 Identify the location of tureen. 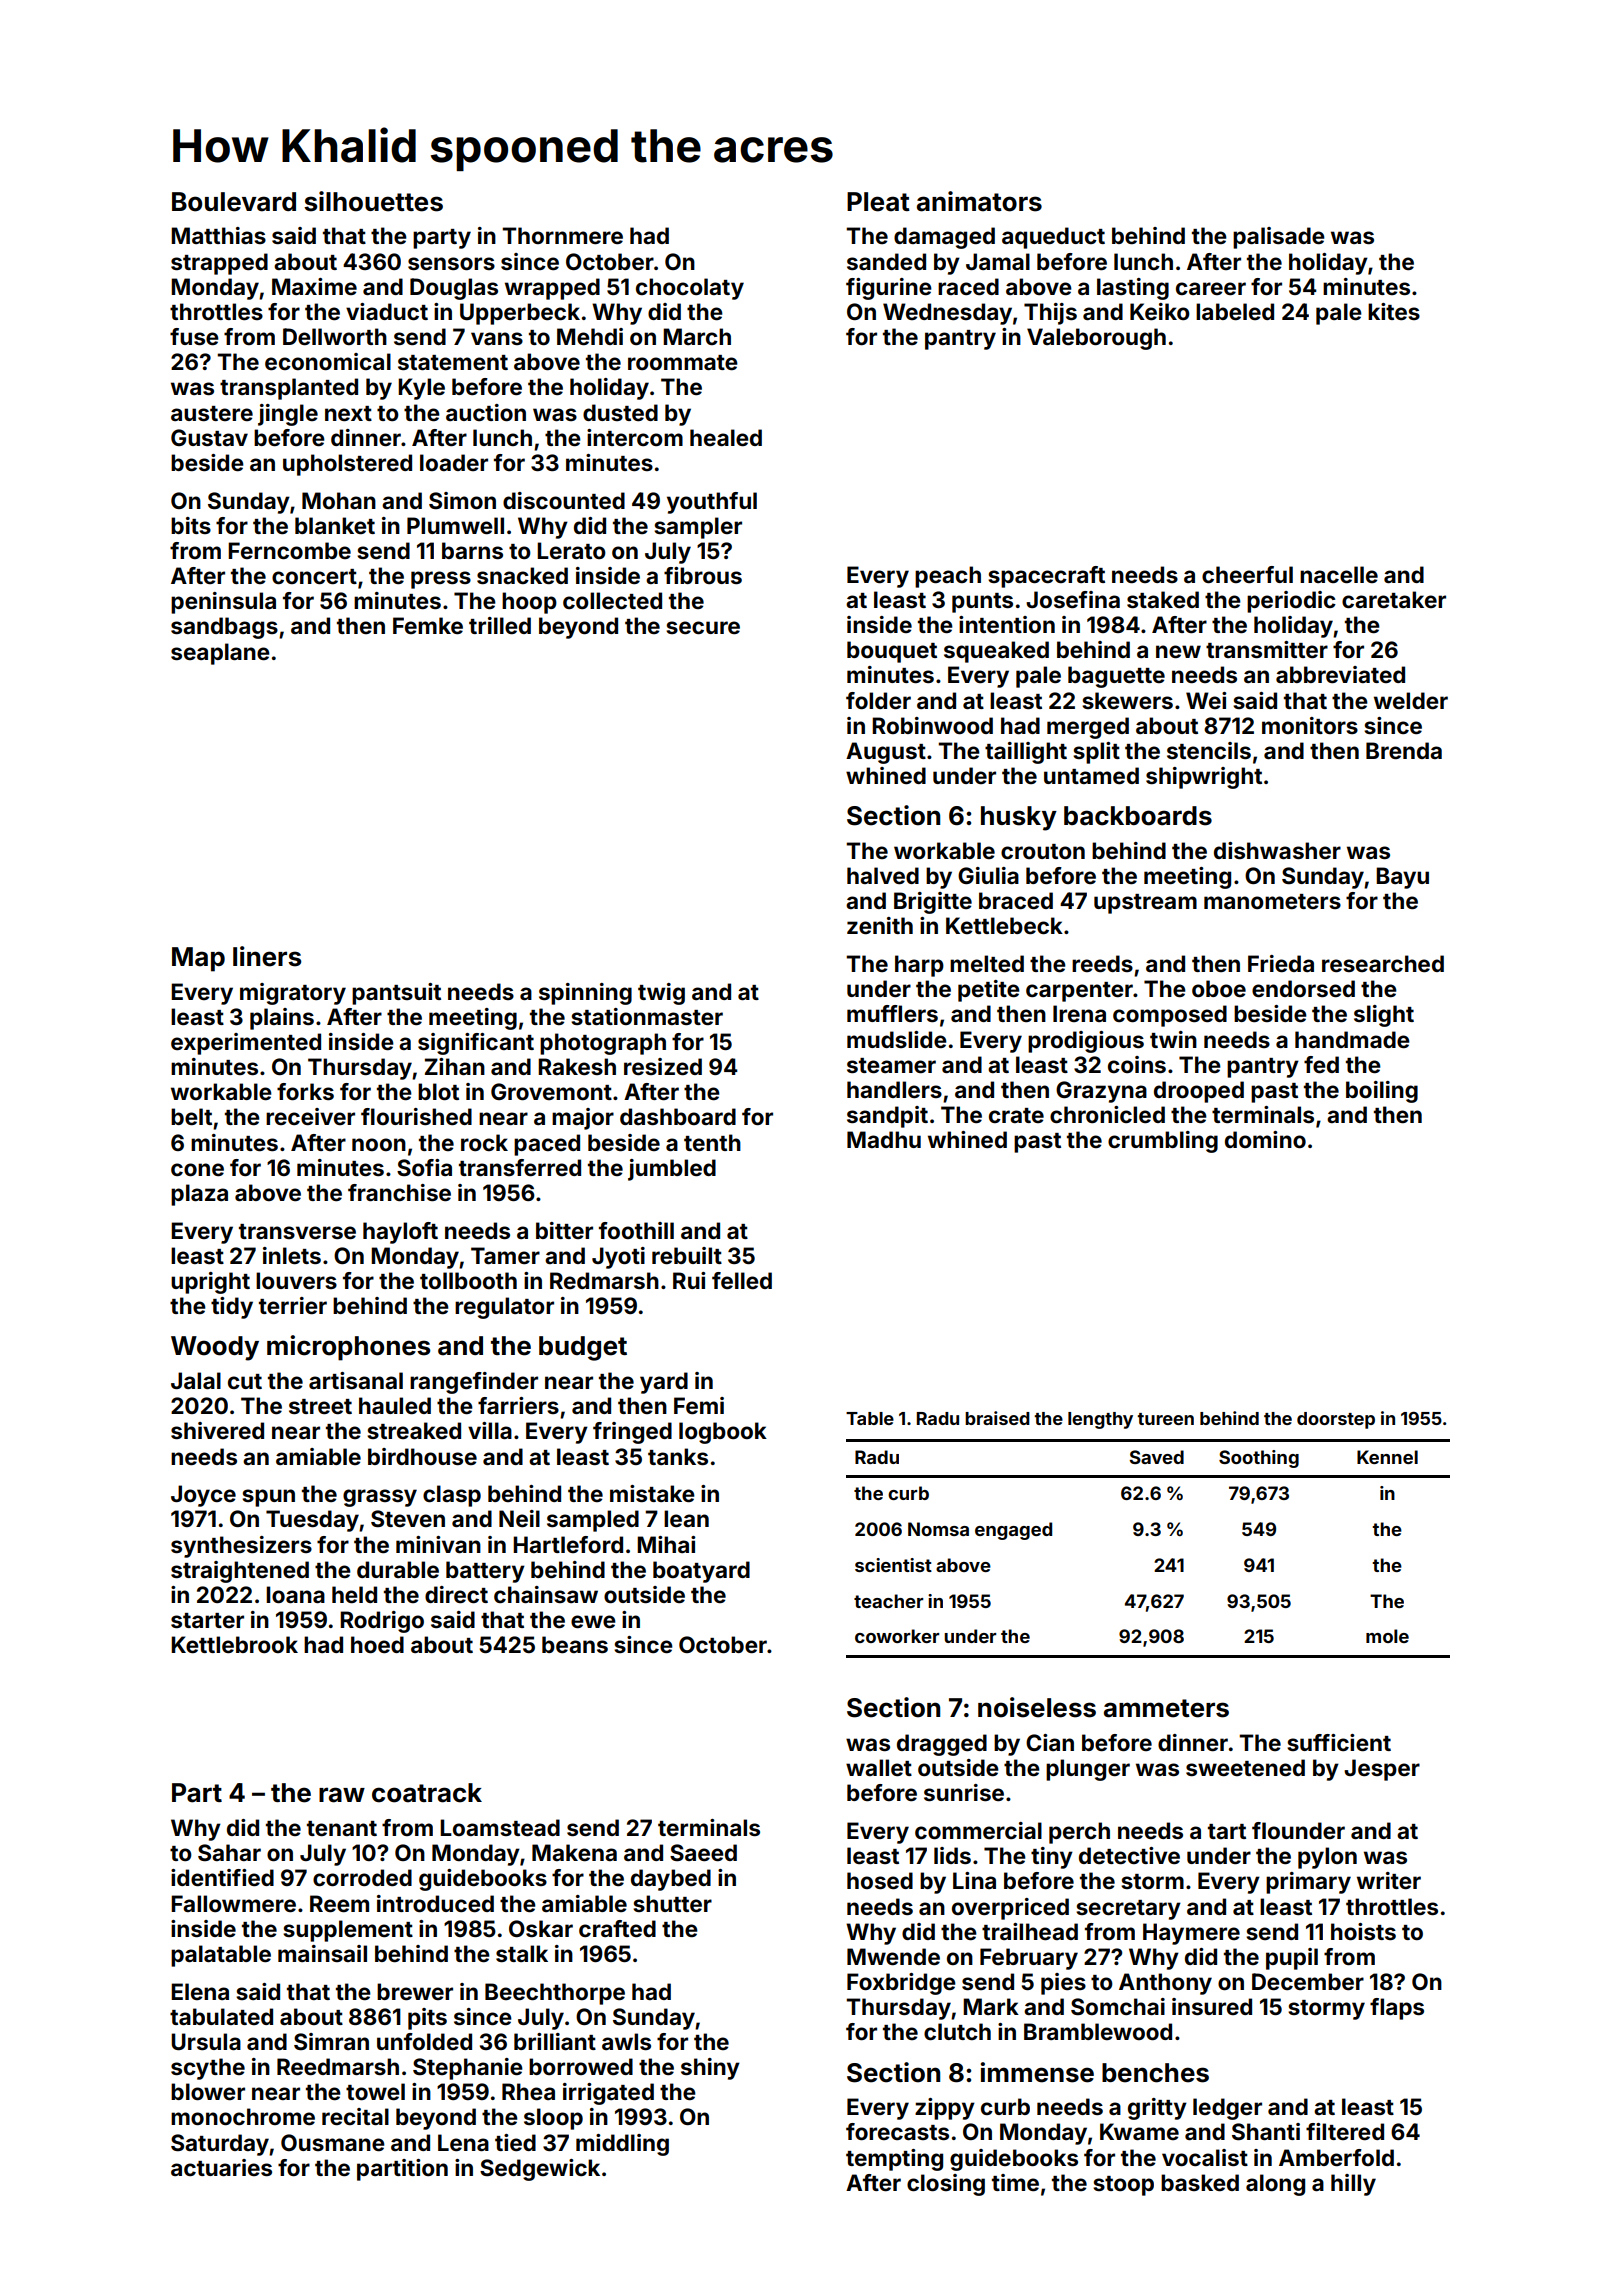
(1165, 1419).
